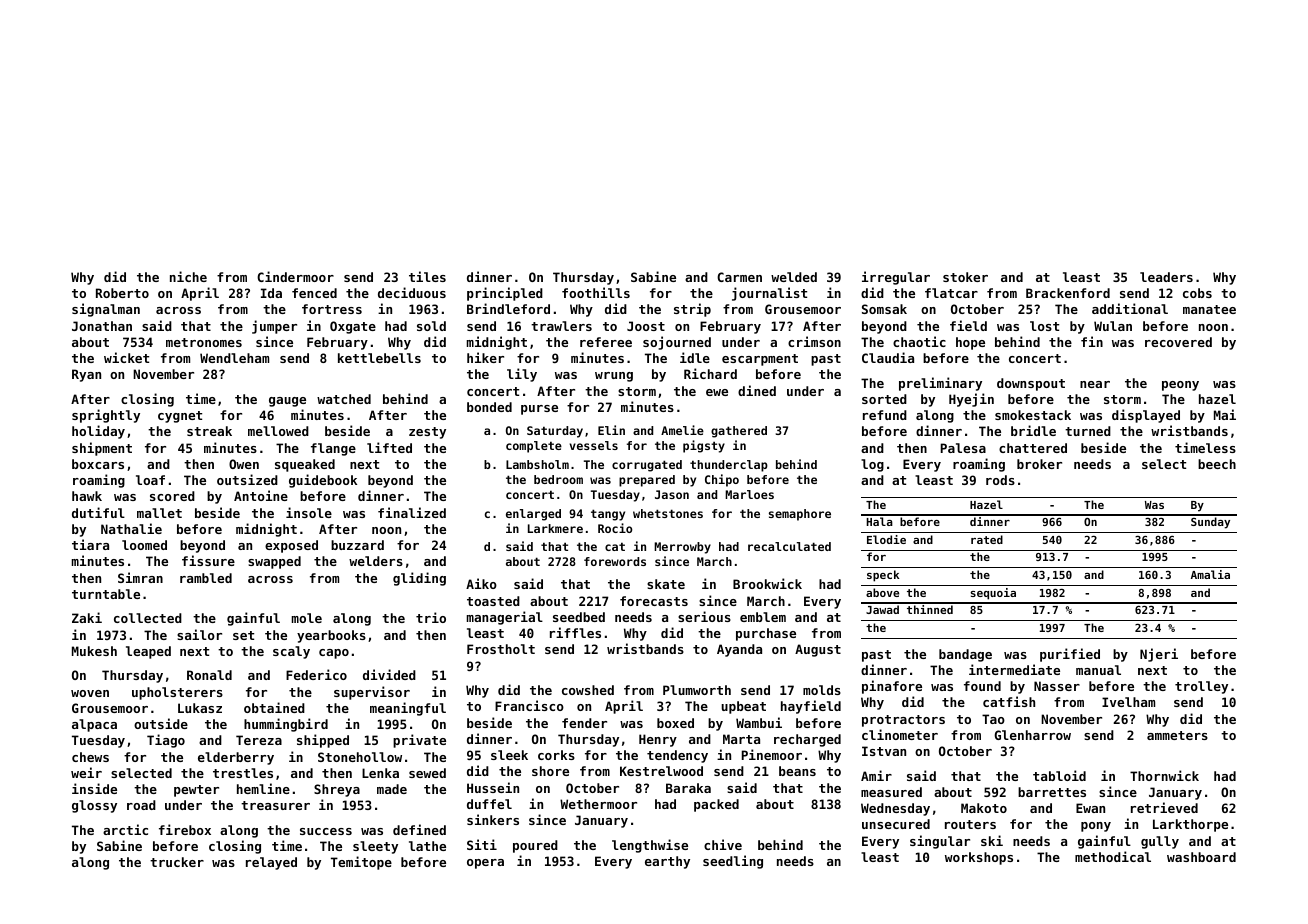 The width and height of the screenshot is (1308, 924). Describe the element at coordinates (185, 829) in the screenshot. I see `firebox` at that location.
